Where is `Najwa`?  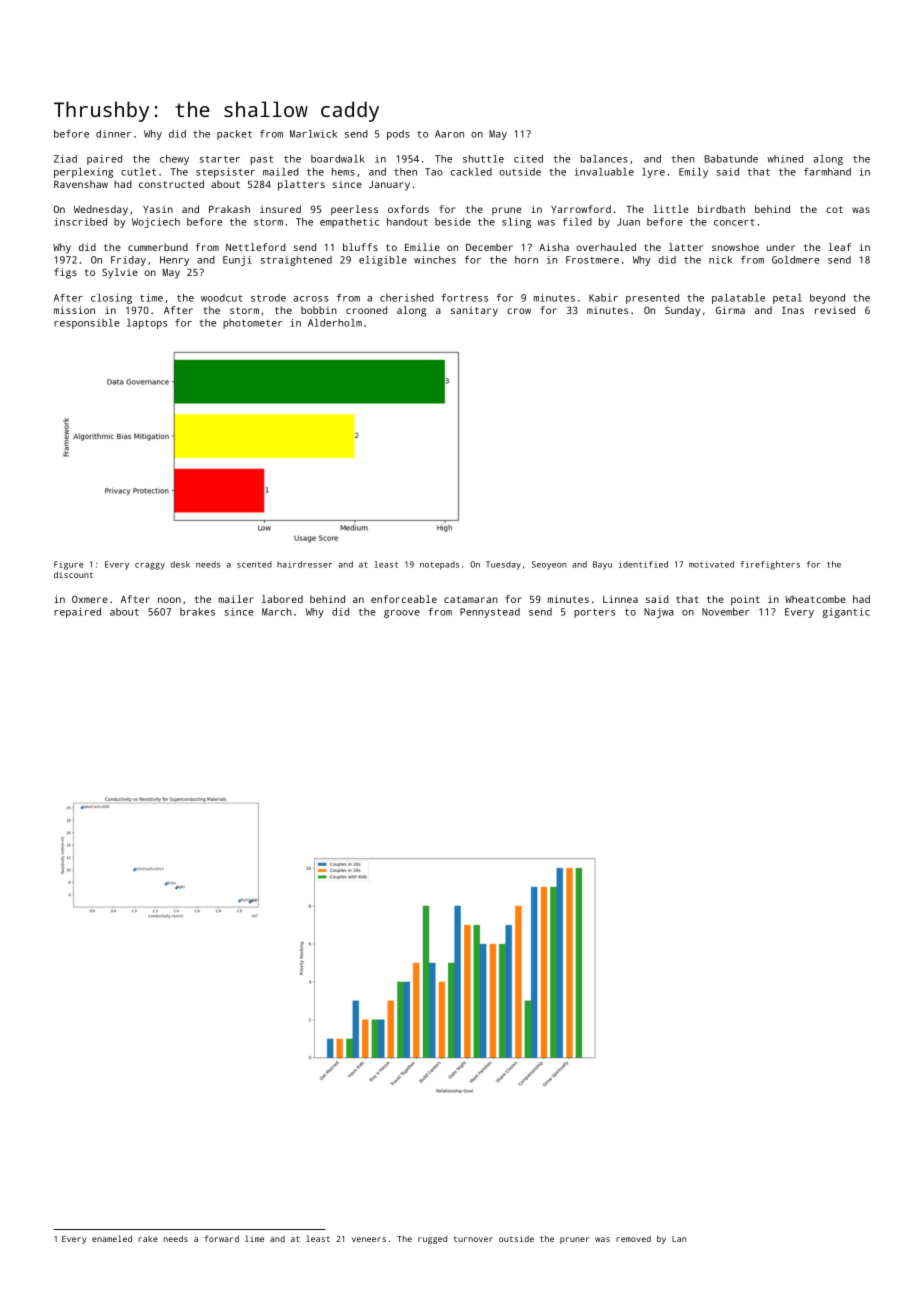
Najwa is located at coordinates (659, 613).
